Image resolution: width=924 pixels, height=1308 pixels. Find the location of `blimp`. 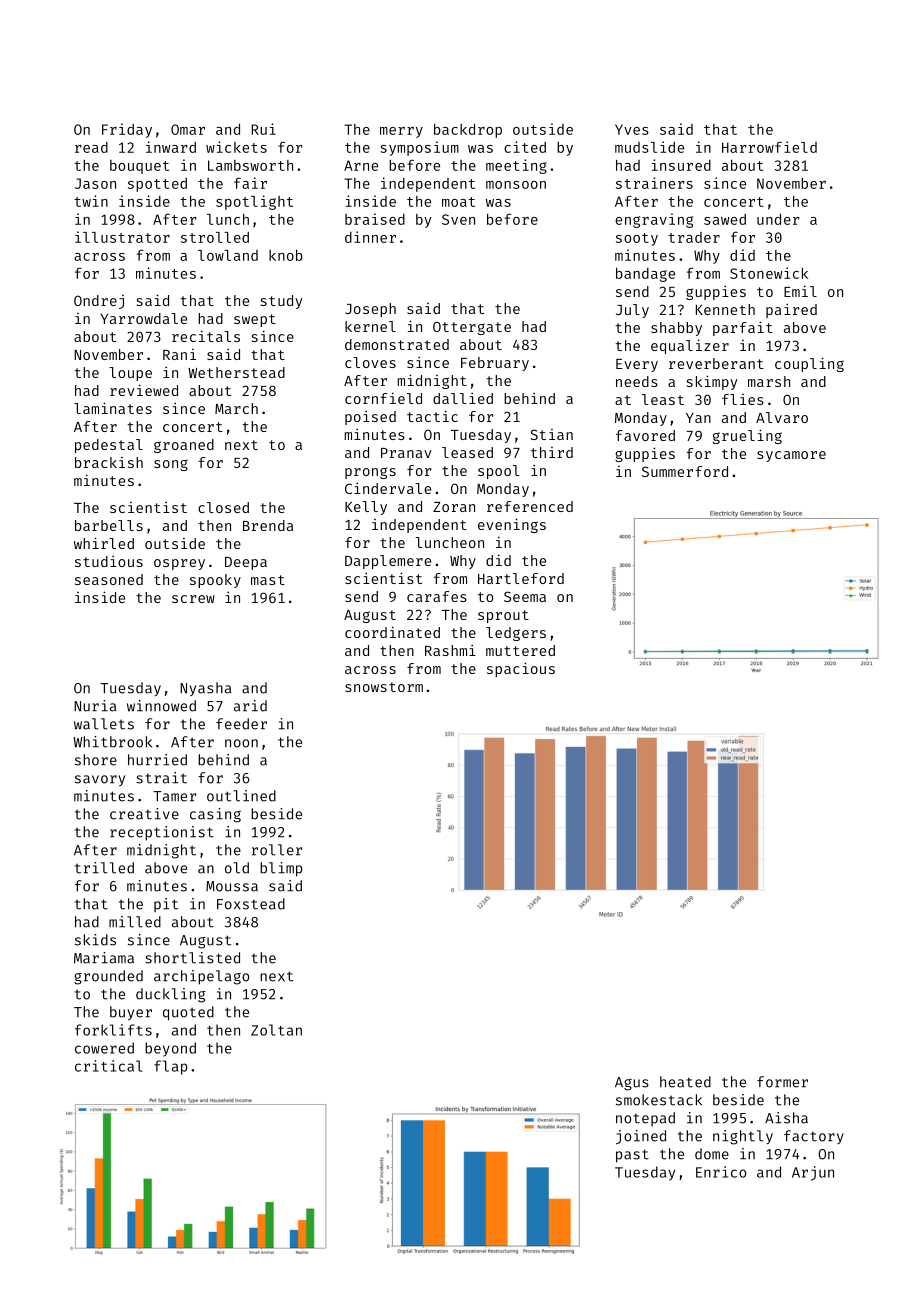

blimp is located at coordinates (281, 869).
